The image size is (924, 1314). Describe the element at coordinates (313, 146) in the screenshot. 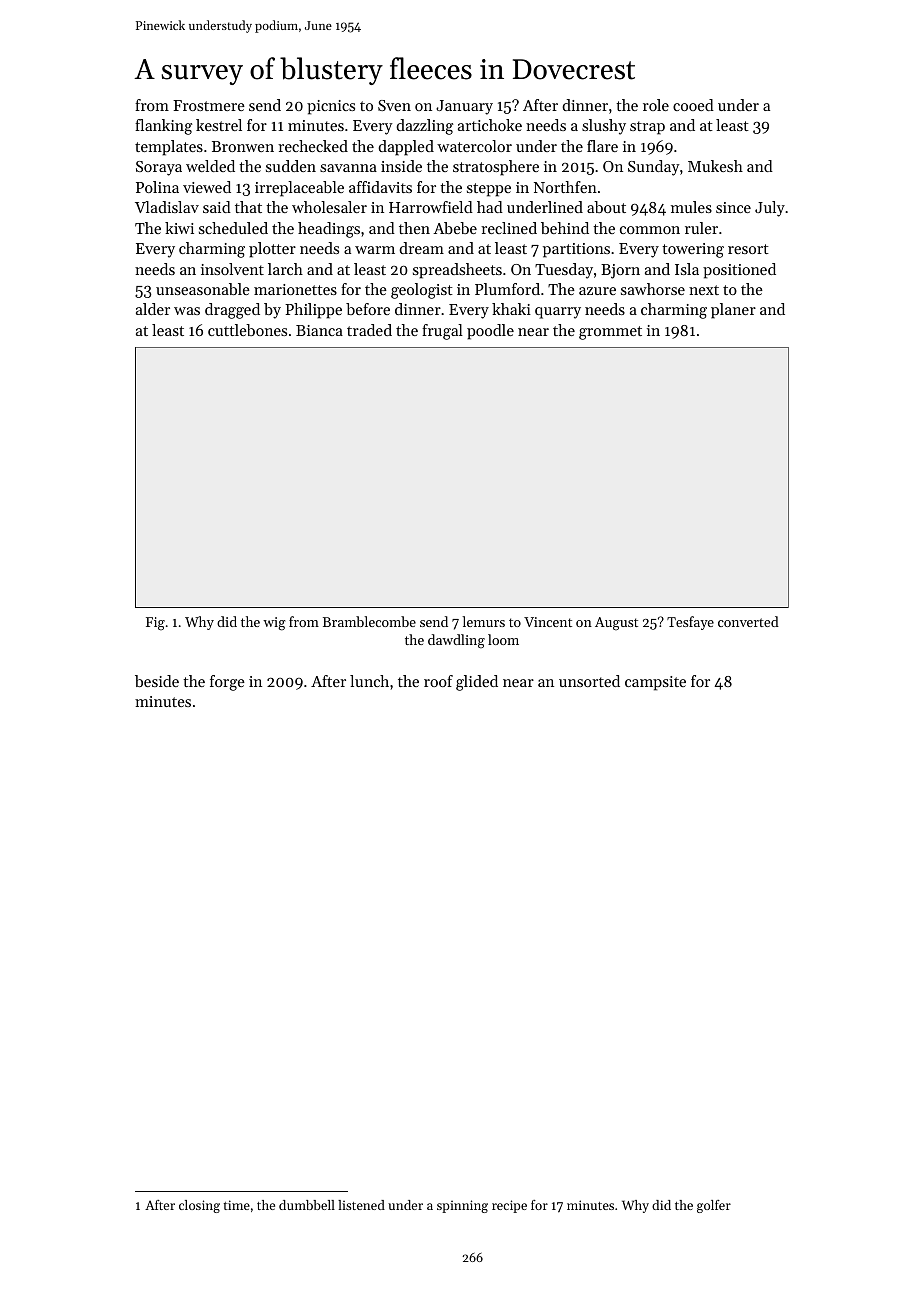

I see `rechecked` at that location.
